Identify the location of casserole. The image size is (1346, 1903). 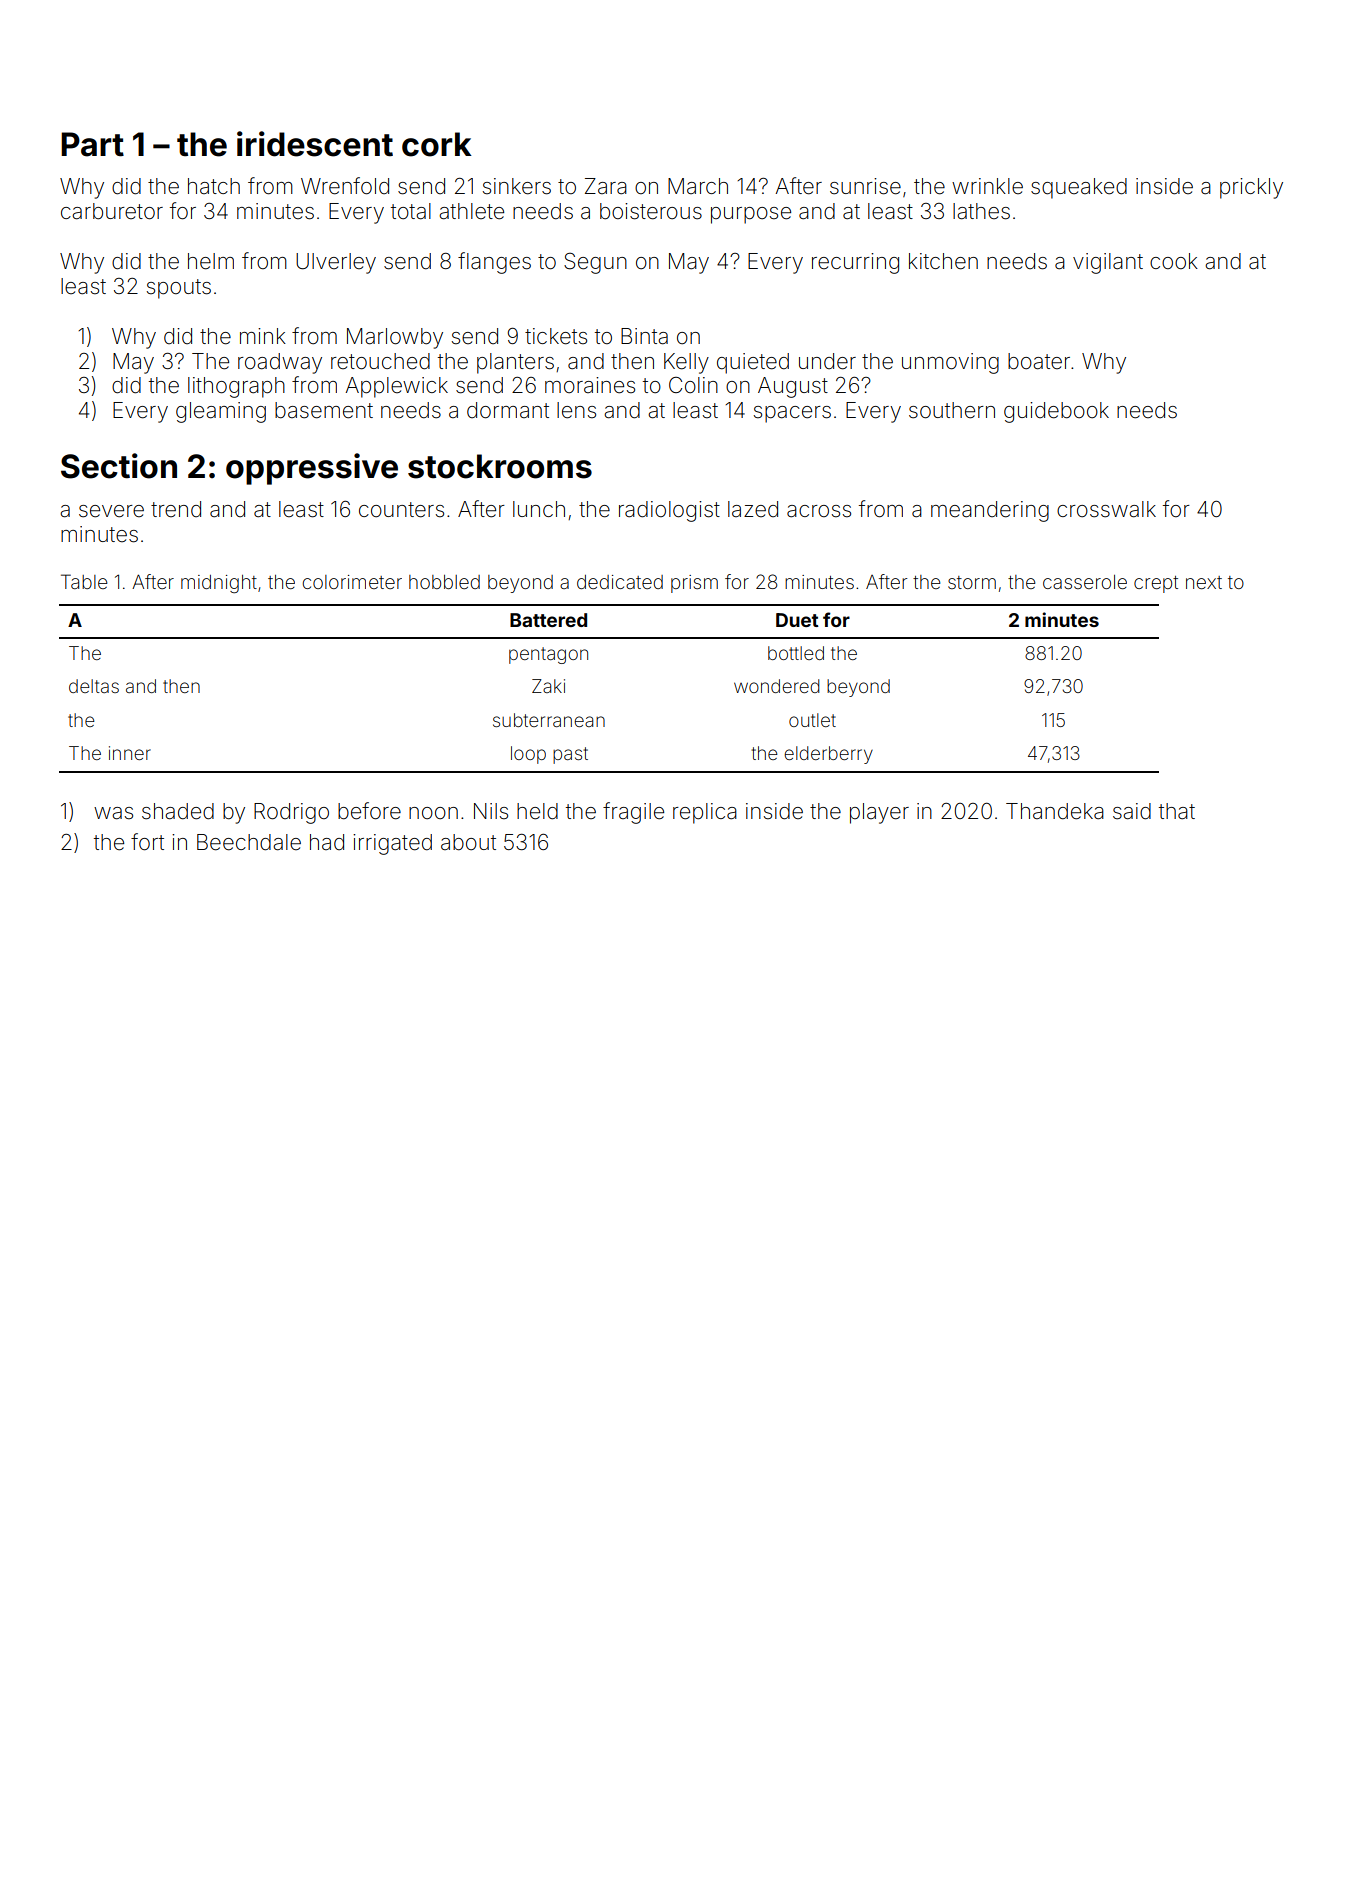
(1085, 582).
